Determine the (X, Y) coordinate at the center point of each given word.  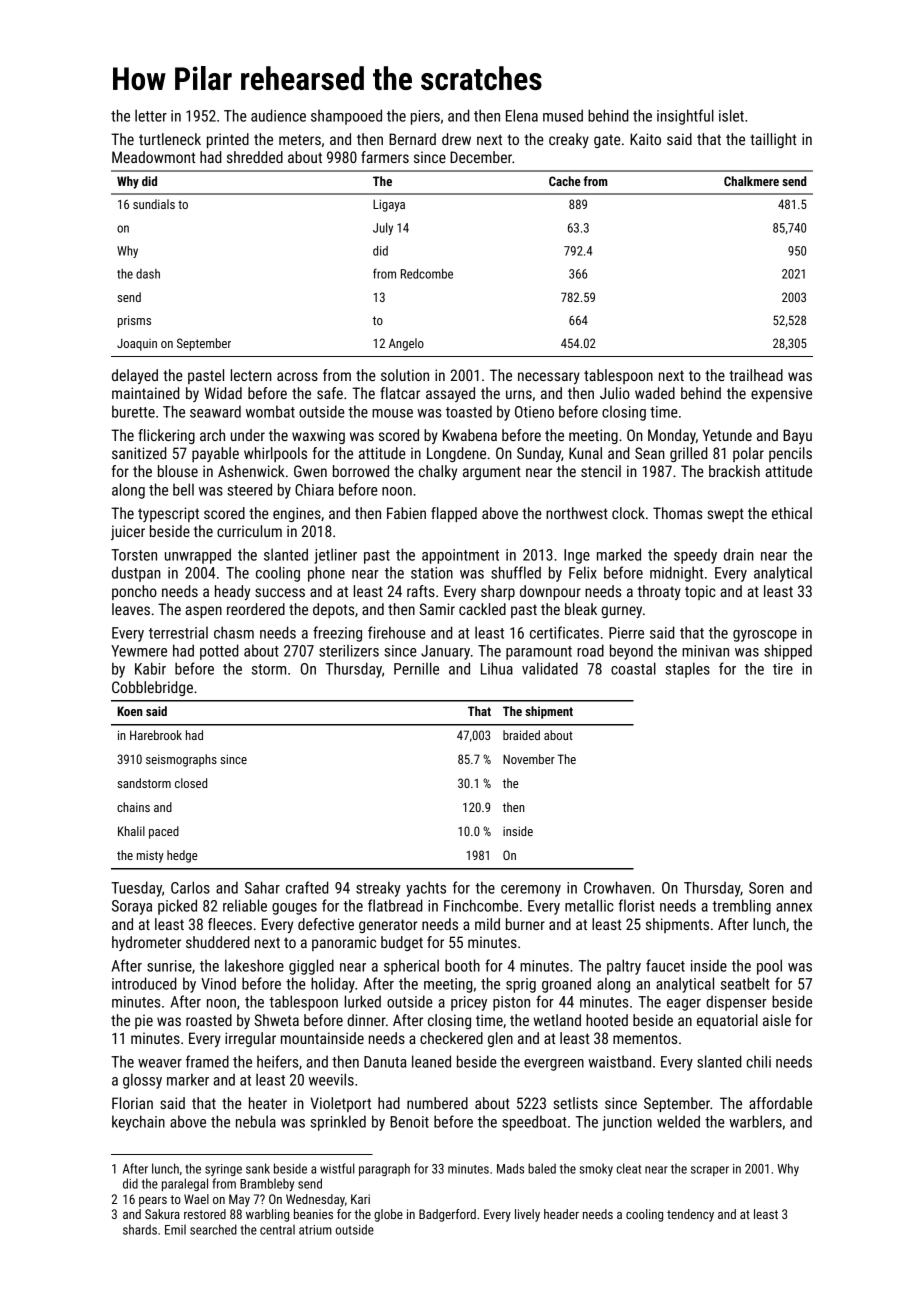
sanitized (139, 453)
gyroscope (765, 636)
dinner (366, 1020)
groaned (566, 985)
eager (684, 1005)
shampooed (346, 117)
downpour (550, 592)
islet (731, 115)
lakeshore (254, 965)
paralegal (185, 1184)
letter (151, 115)
